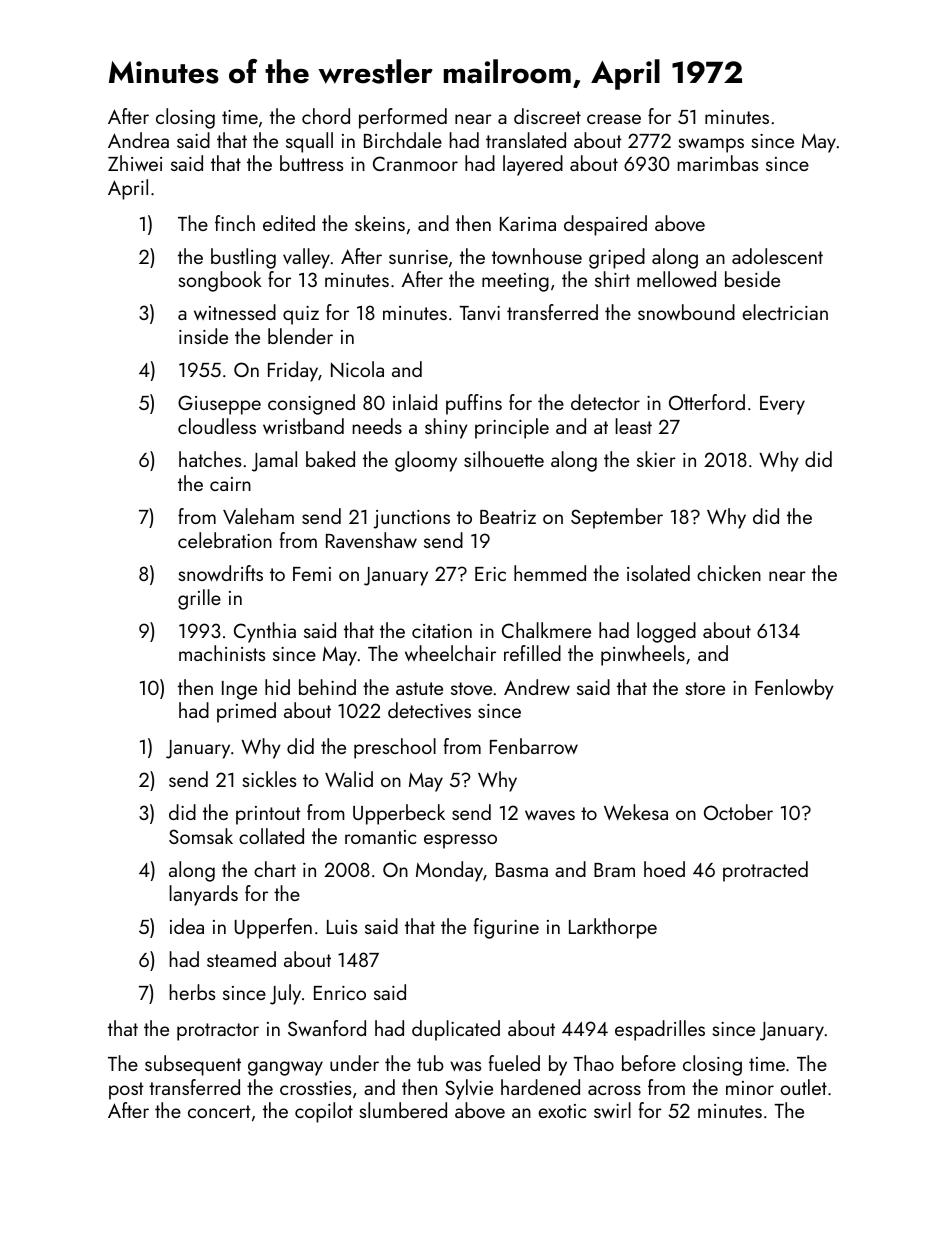 The width and height of the image is (952, 1233). What do you see at coordinates (273, 928) in the image?
I see `Upperfen` at bounding box center [273, 928].
